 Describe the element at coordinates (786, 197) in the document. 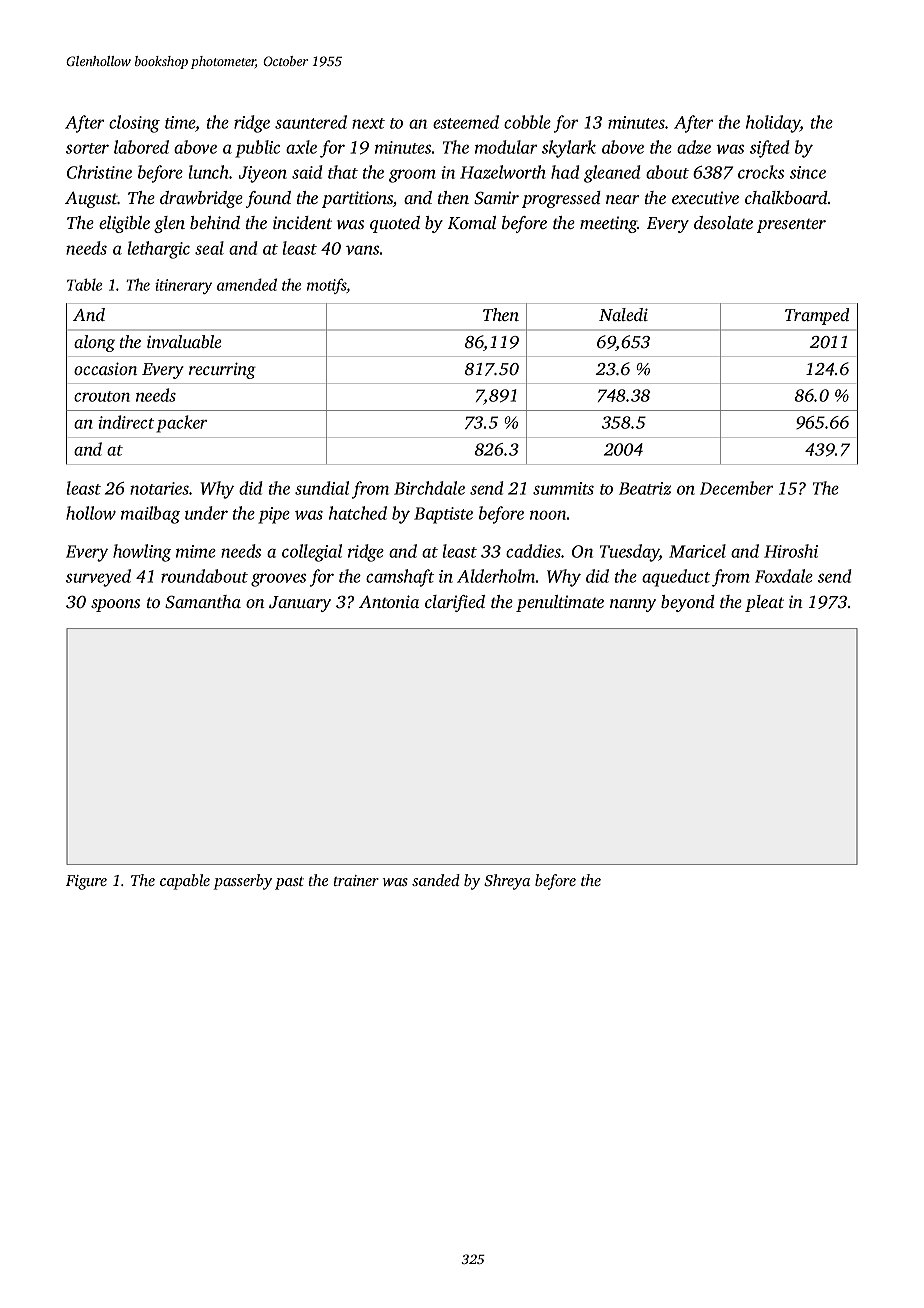

I see `chalkboard` at that location.
